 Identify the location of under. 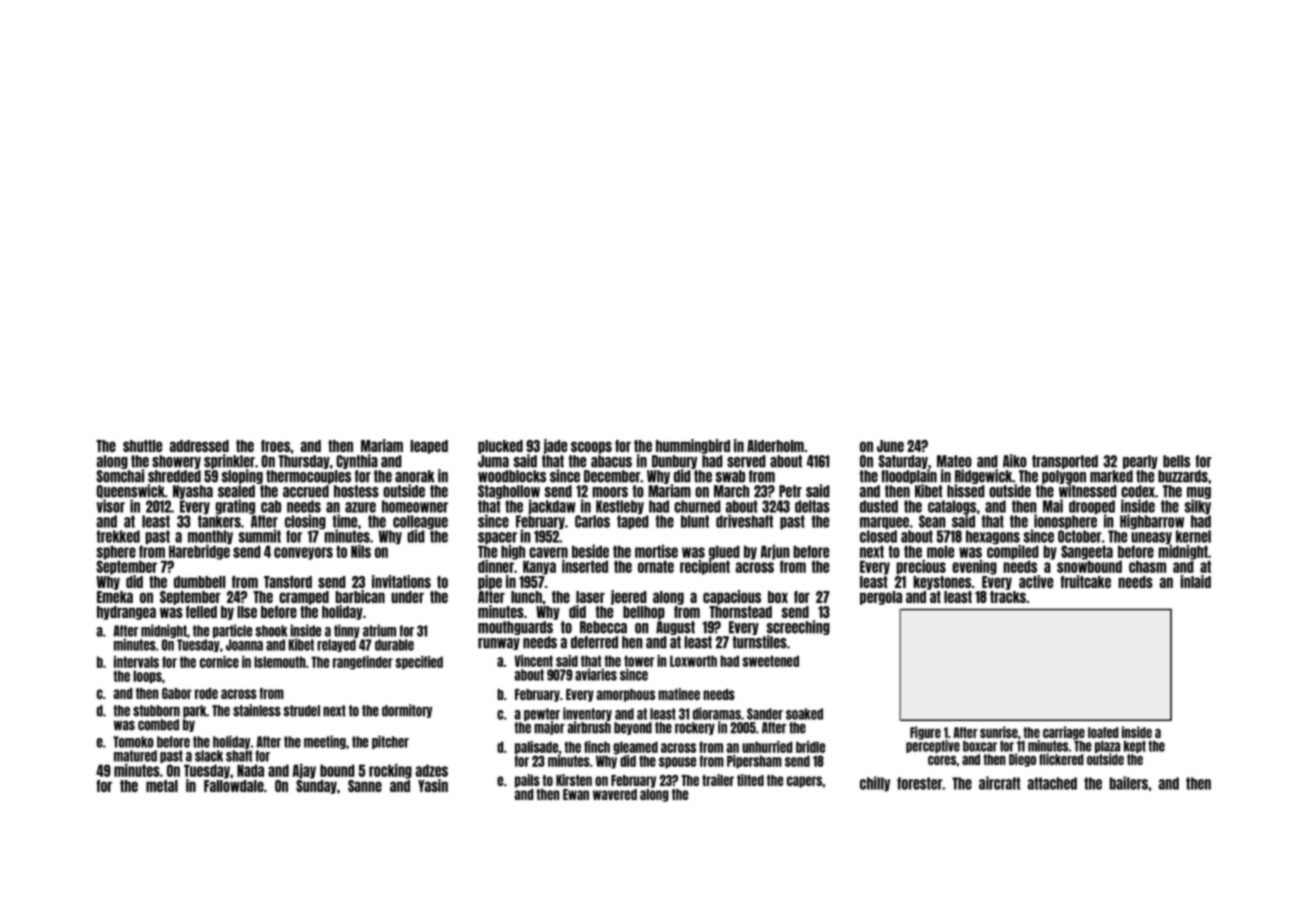
(407, 597).
